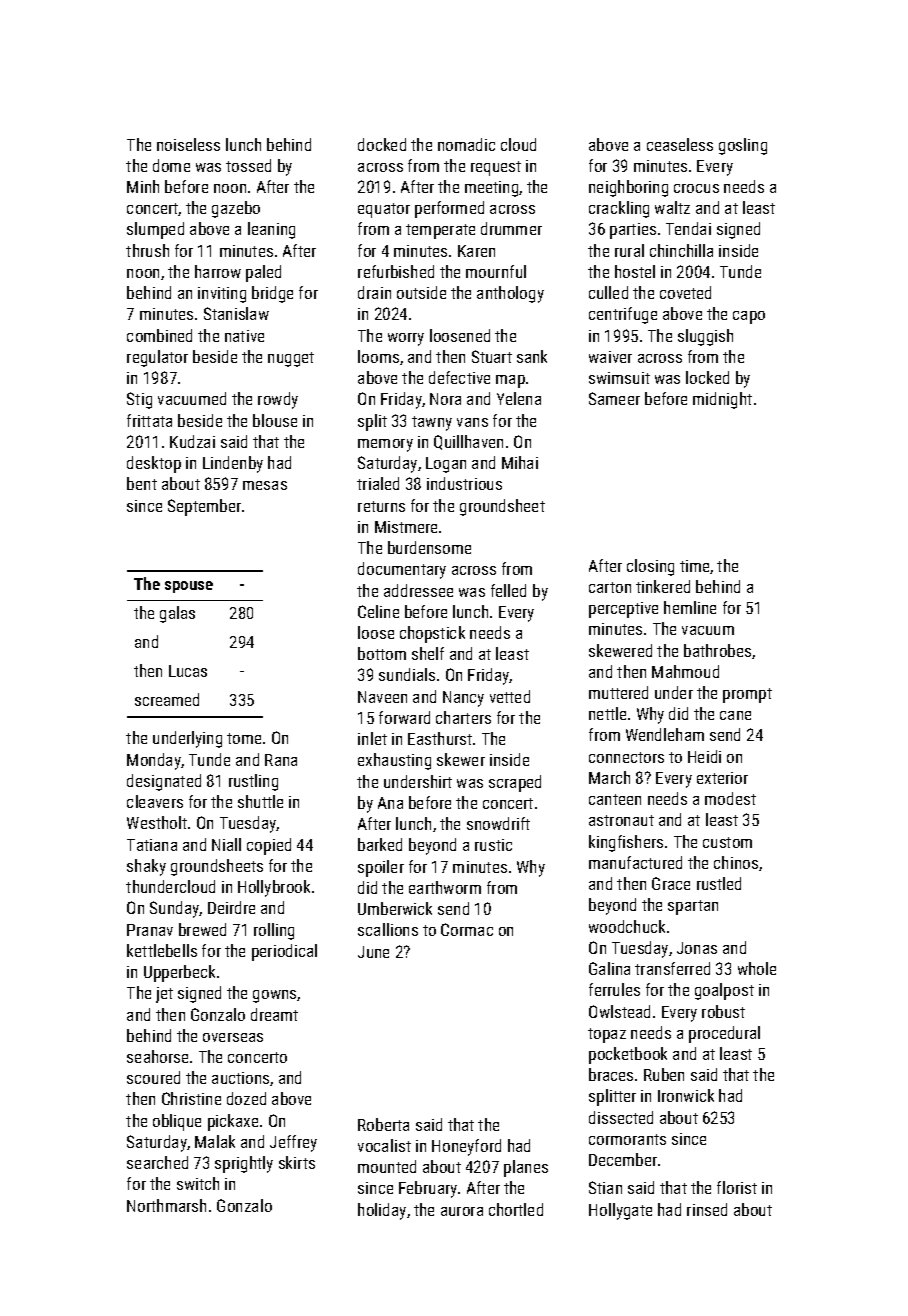 This image has width=908, height=1316. What do you see at coordinates (496, 168) in the image?
I see `request` at bounding box center [496, 168].
